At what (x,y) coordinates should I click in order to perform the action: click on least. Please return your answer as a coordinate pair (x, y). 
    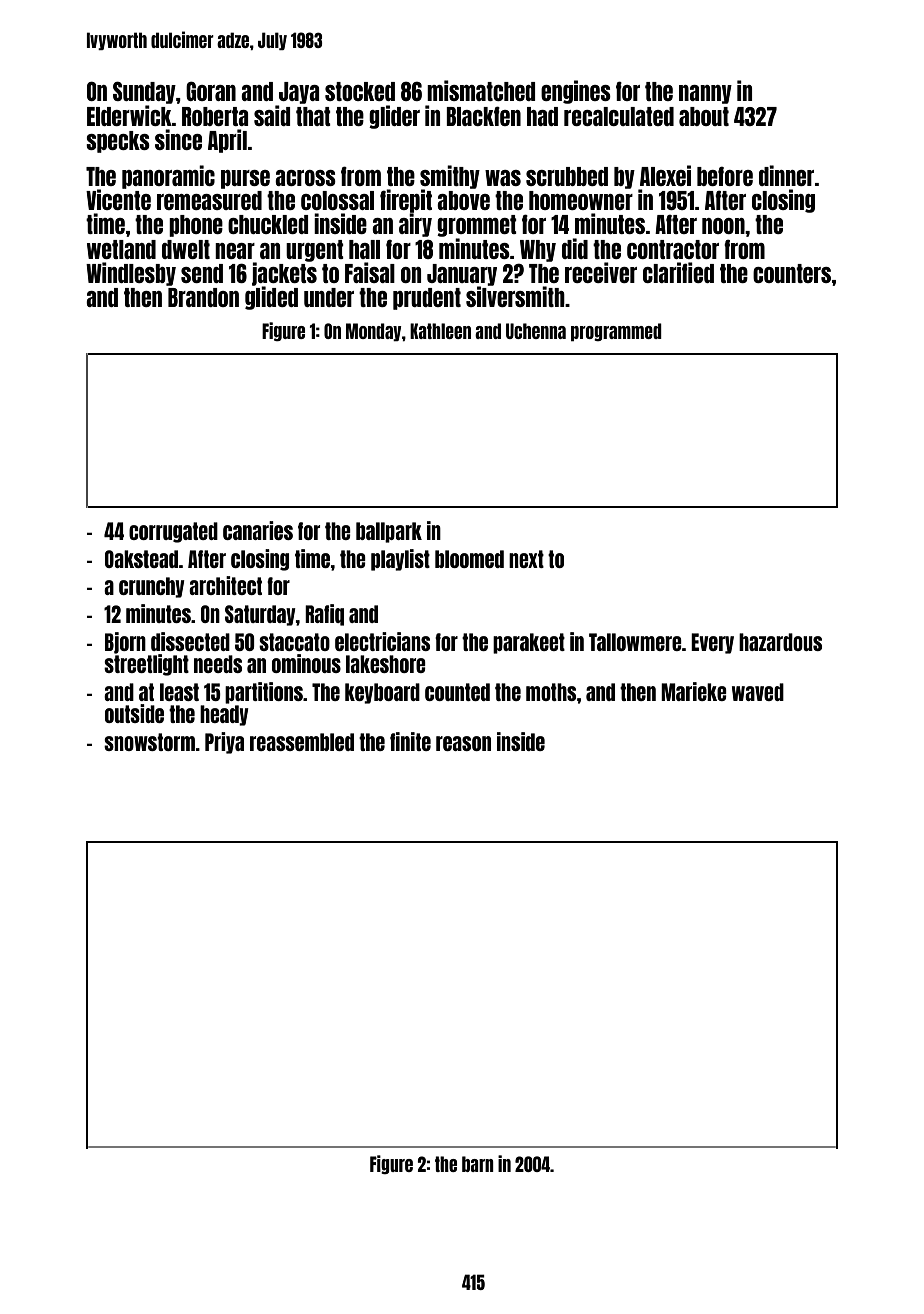
    Looking at the image, I should click on (179, 692).
